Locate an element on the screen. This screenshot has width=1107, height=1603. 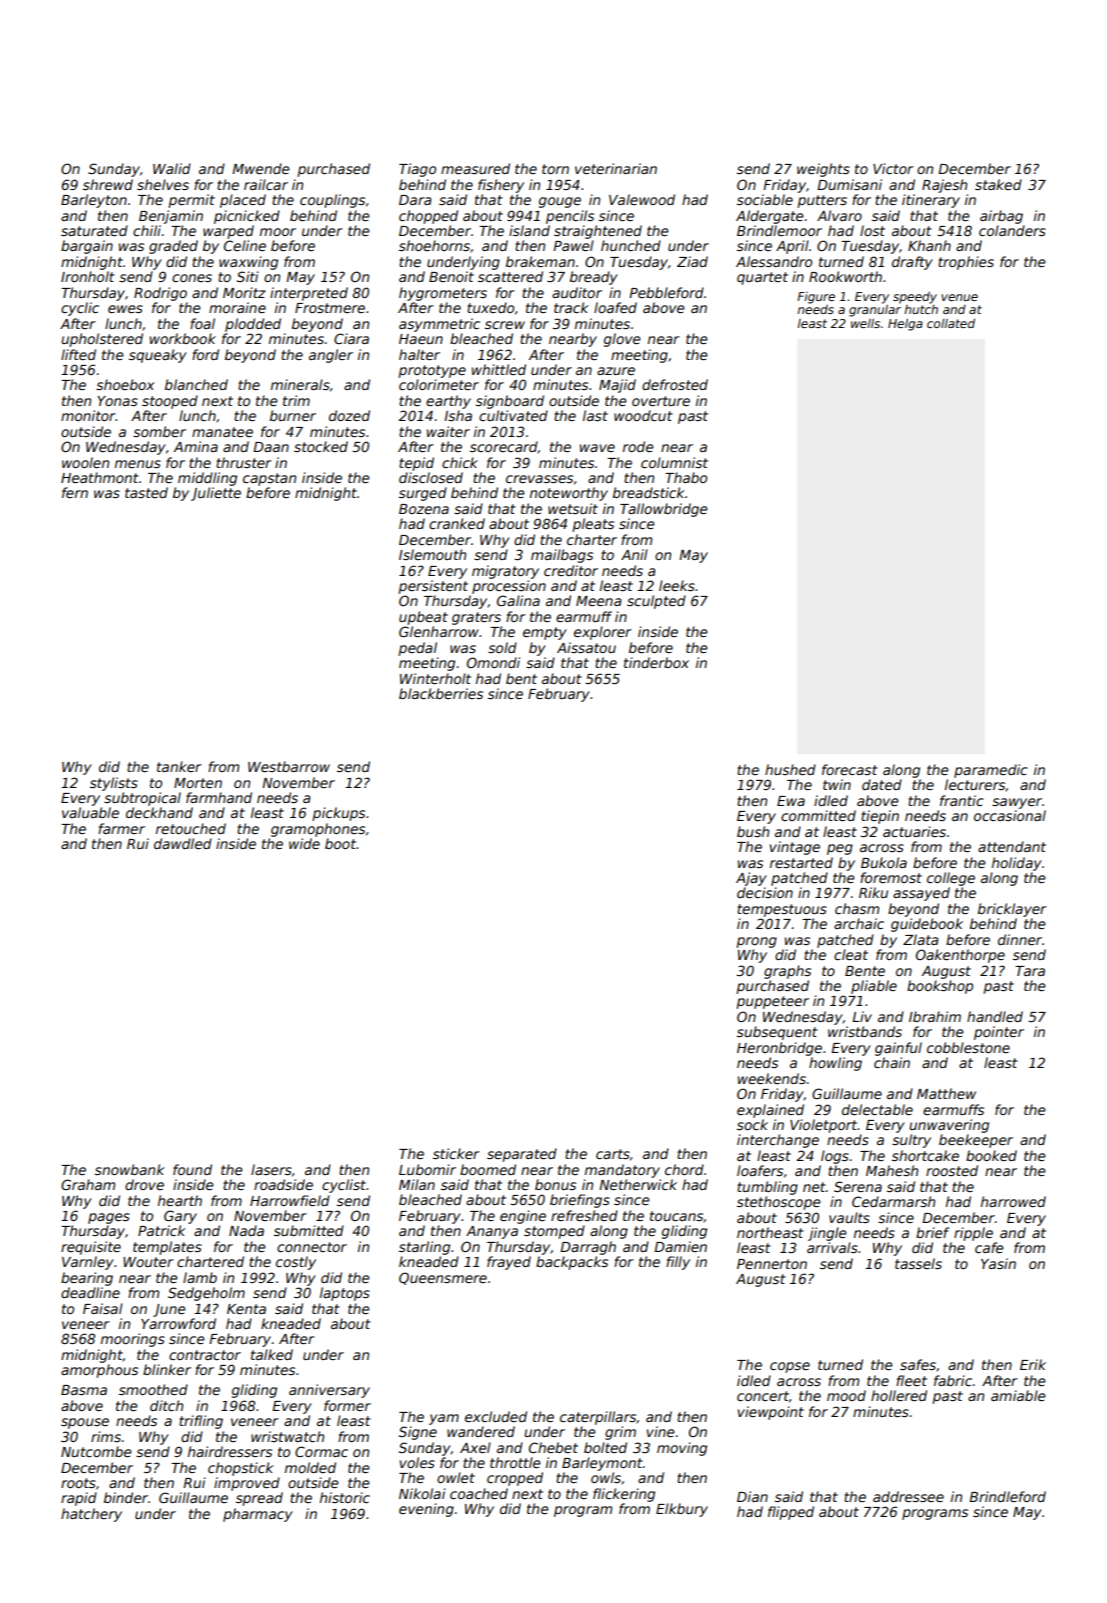
paramedic is located at coordinates (991, 771).
